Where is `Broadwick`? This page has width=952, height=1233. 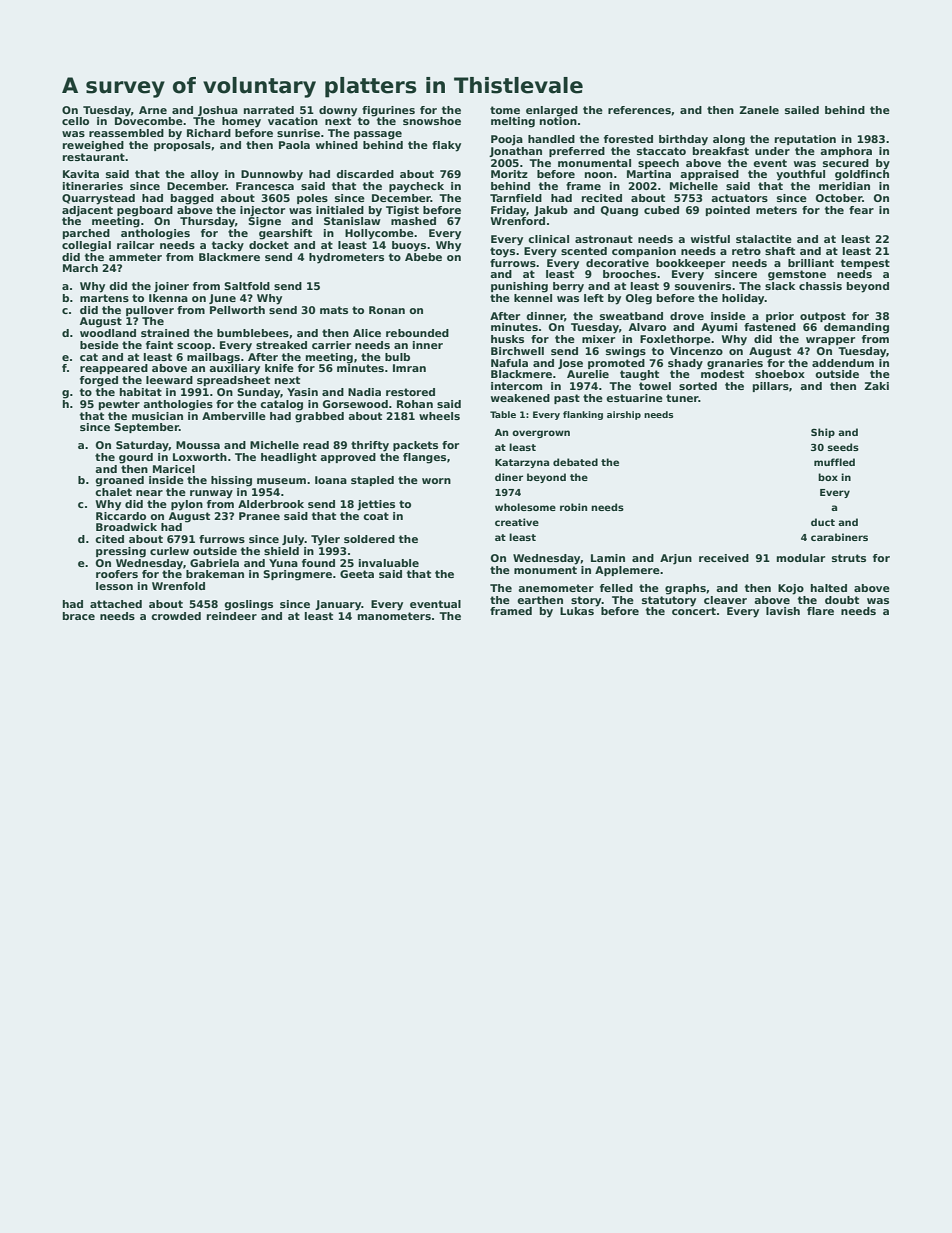
Broadwick is located at coordinates (126, 527).
